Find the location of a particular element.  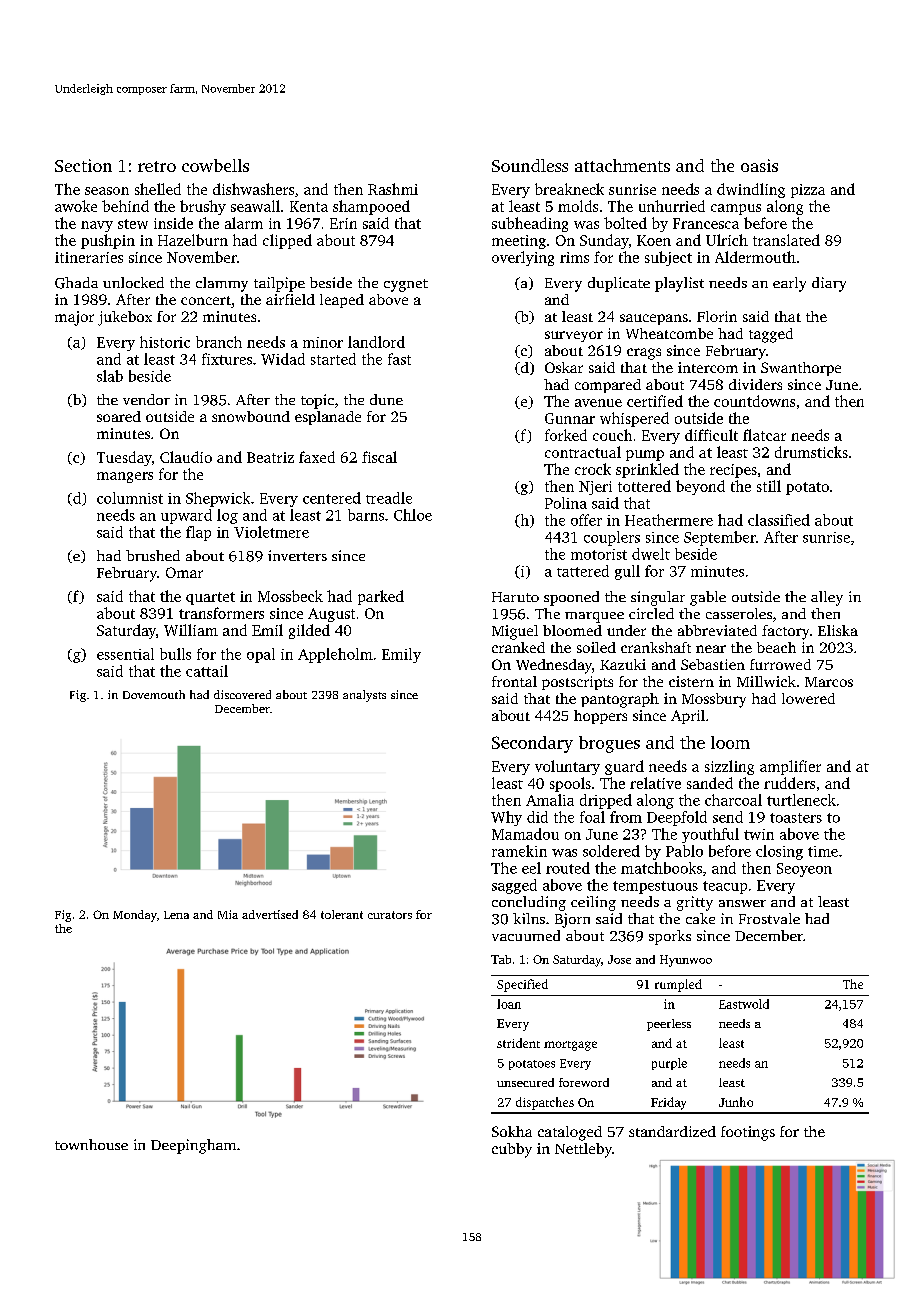

pizza is located at coordinates (808, 191).
